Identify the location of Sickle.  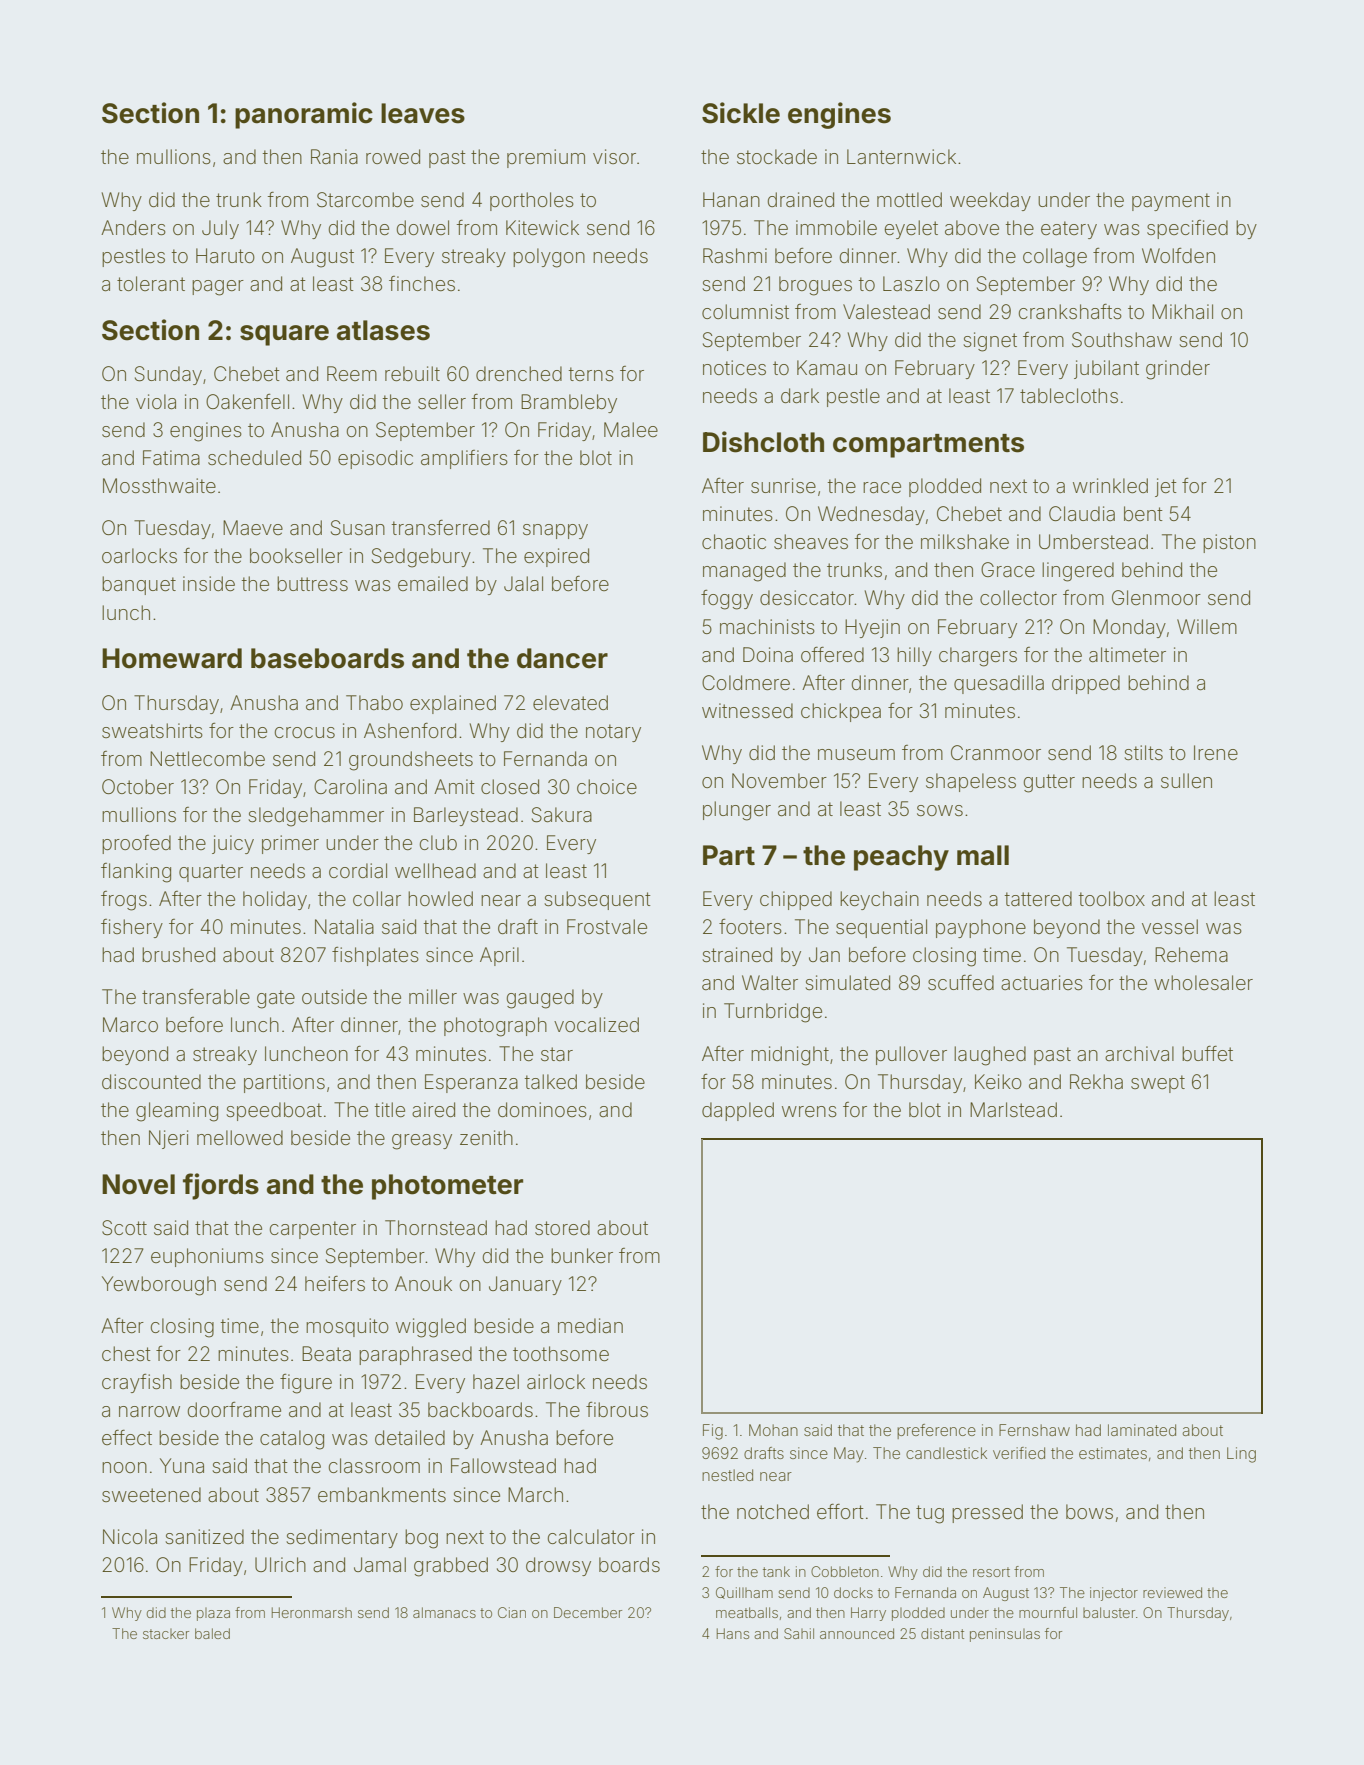
(741, 113).
